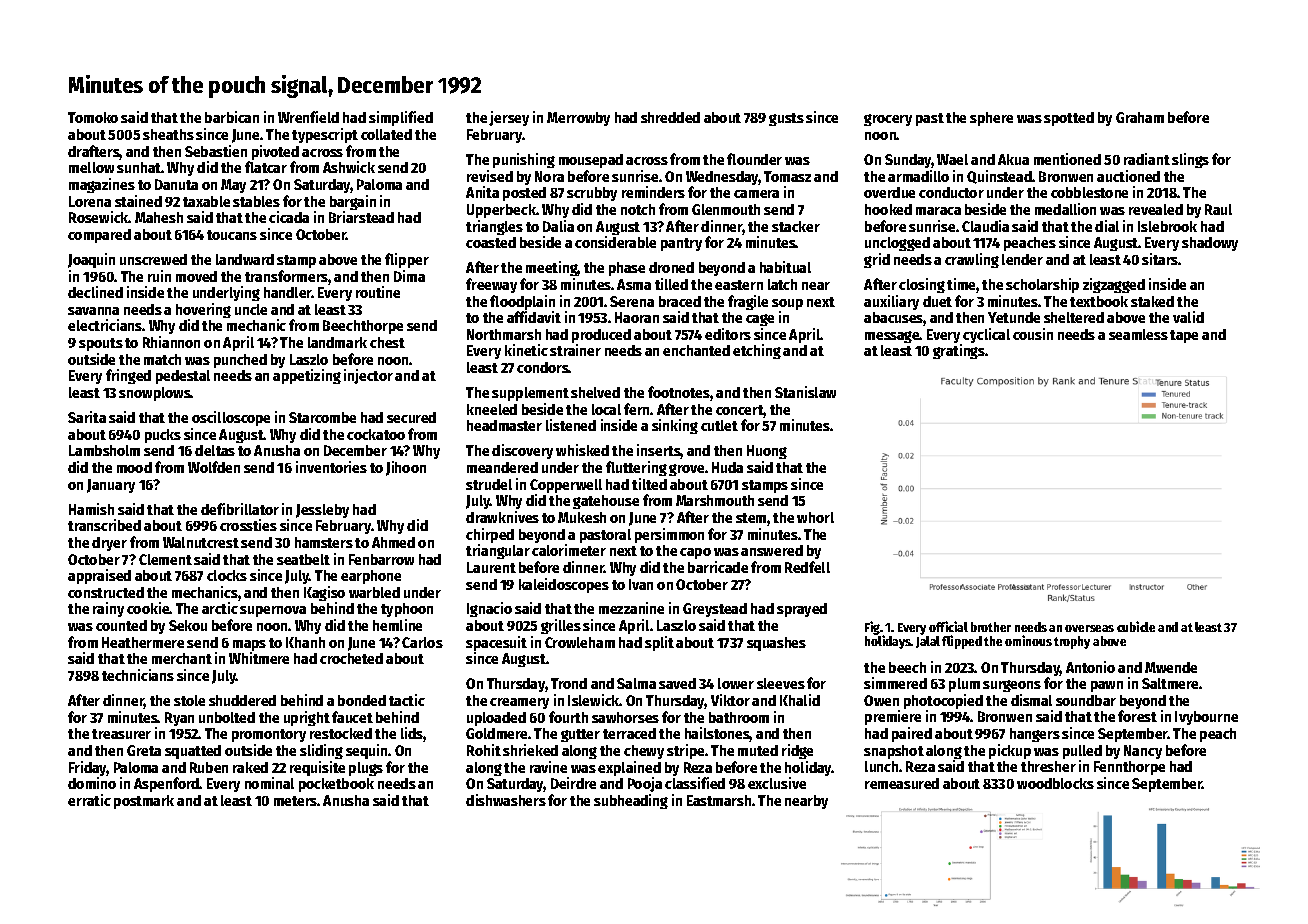  Describe the element at coordinates (401, 118) in the image. I see `simplified` at that location.
